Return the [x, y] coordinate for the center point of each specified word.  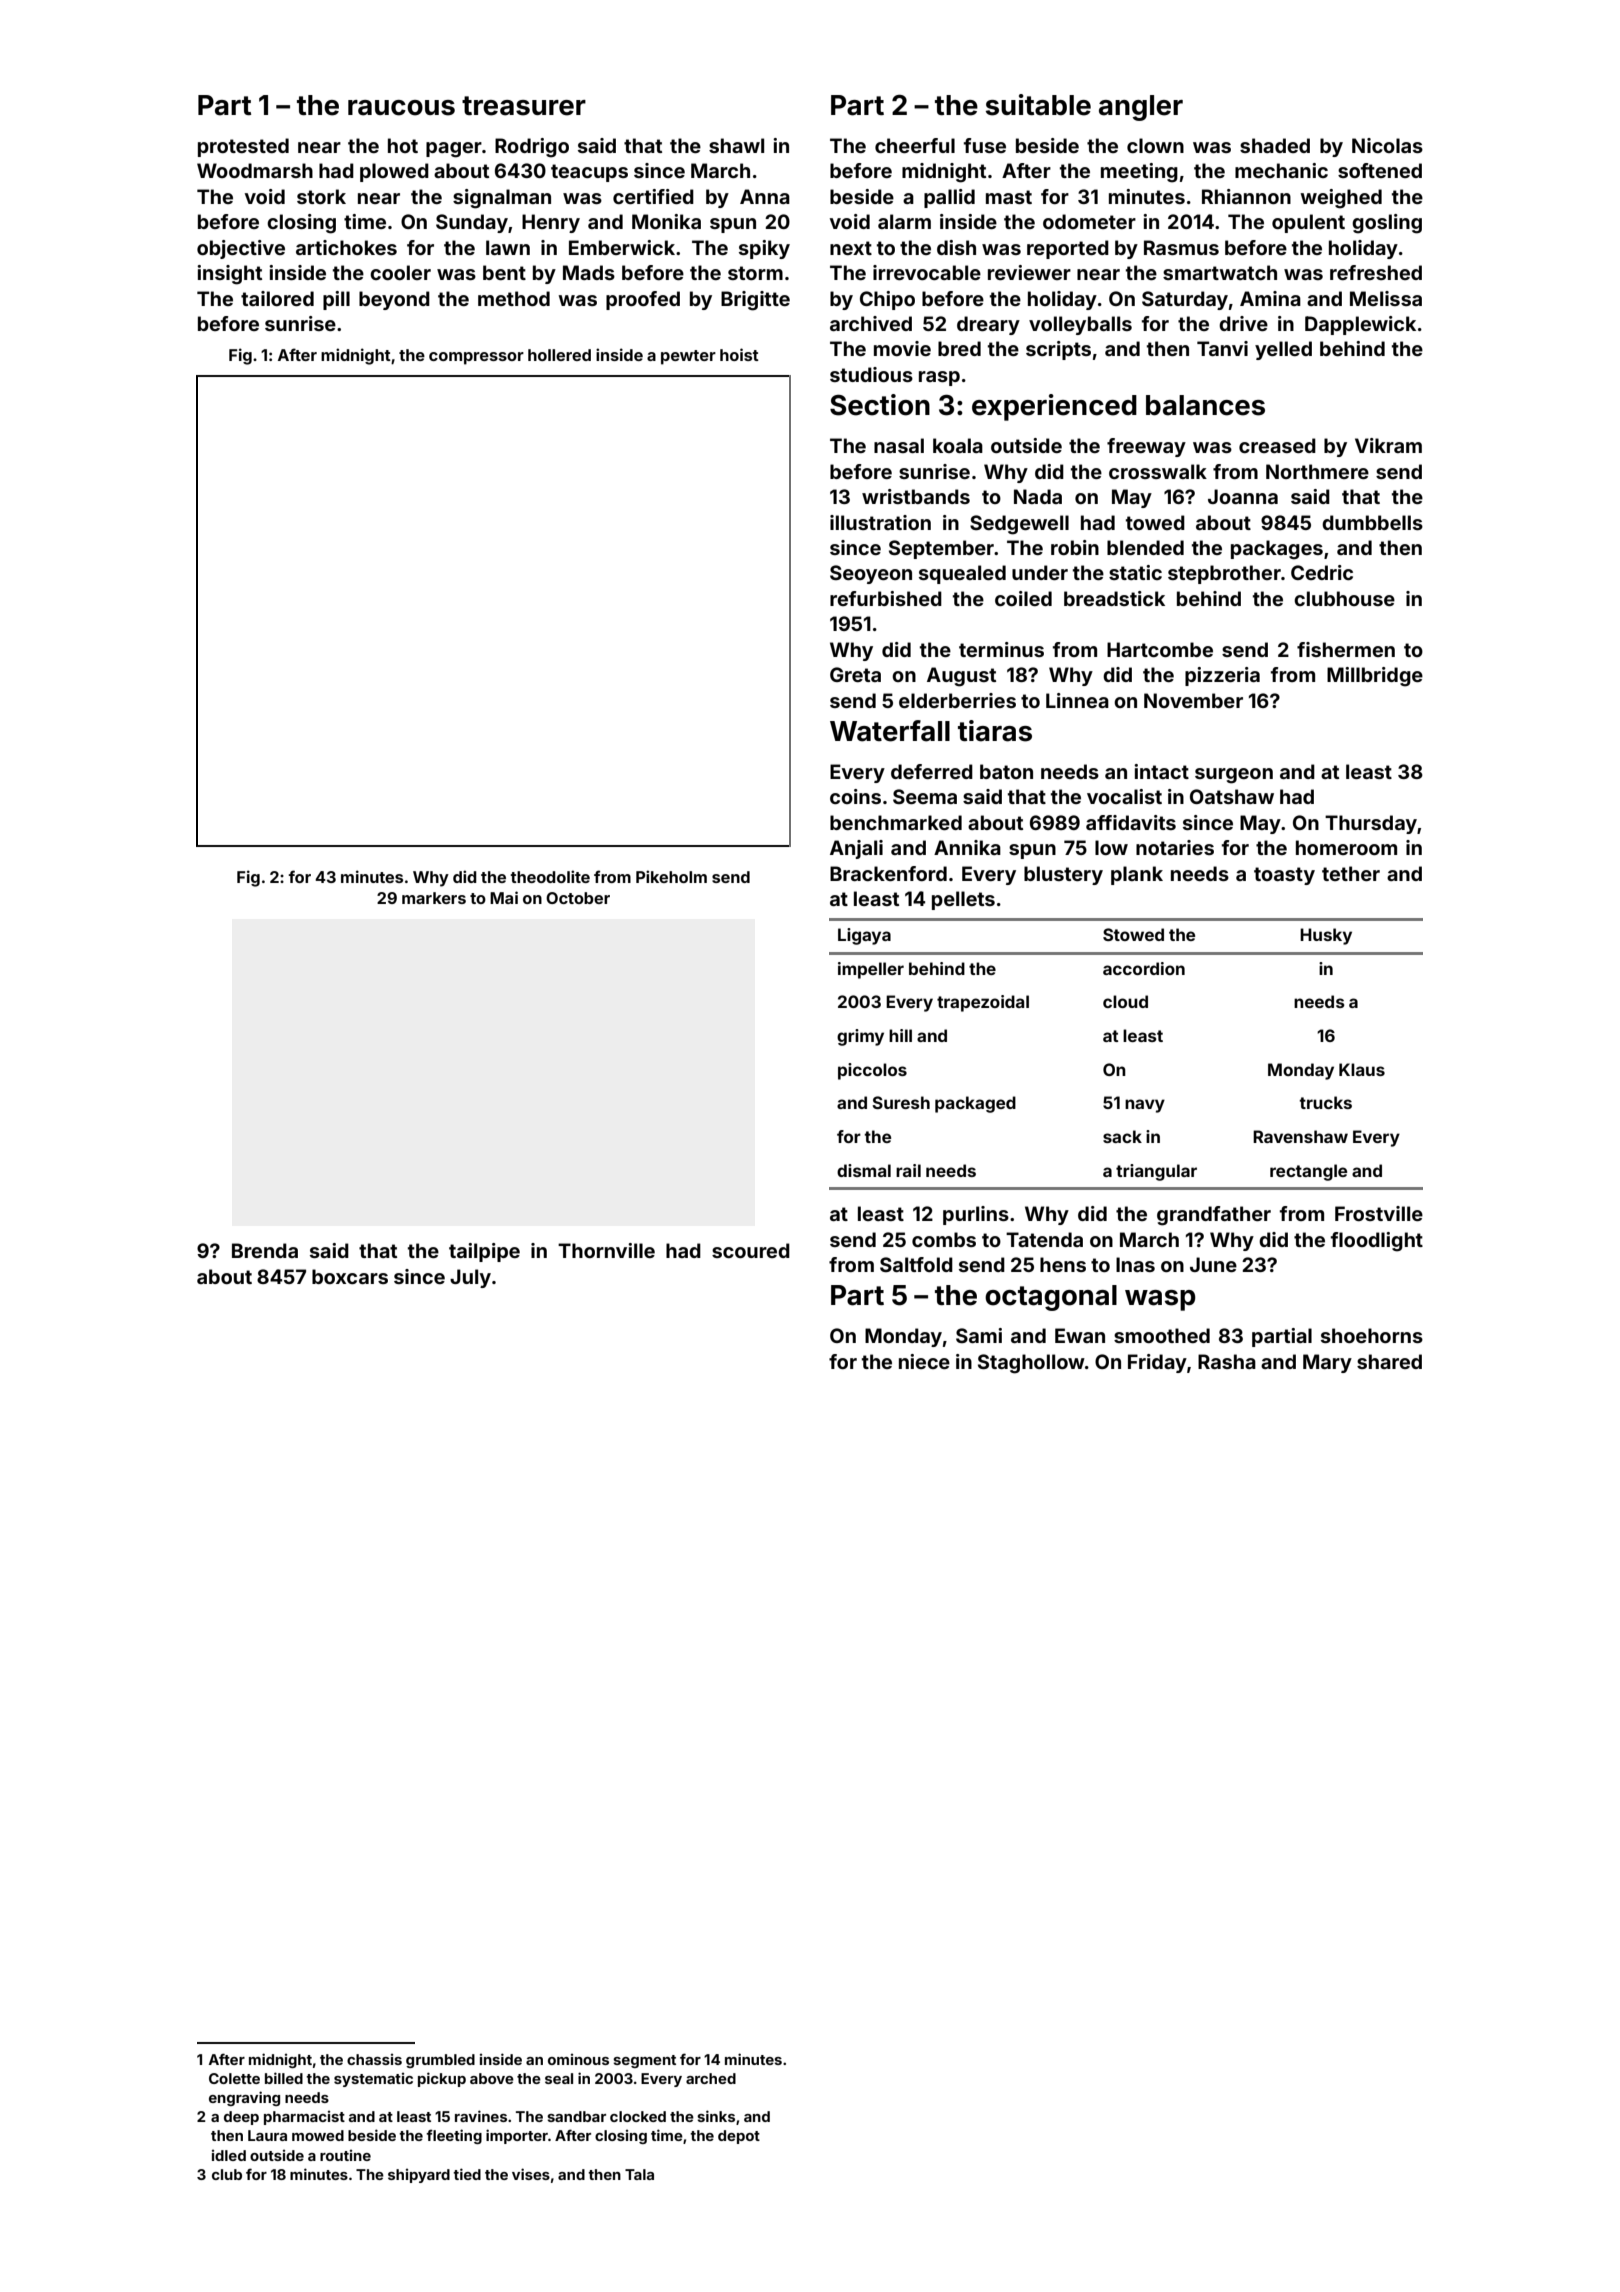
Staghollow [1031, 1364]
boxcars [350, 1276]
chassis [374, 2059]
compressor [476, 358]
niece [924, 1361]
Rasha [1227, 1361]
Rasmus [1181, 247]
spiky [764, 249]
